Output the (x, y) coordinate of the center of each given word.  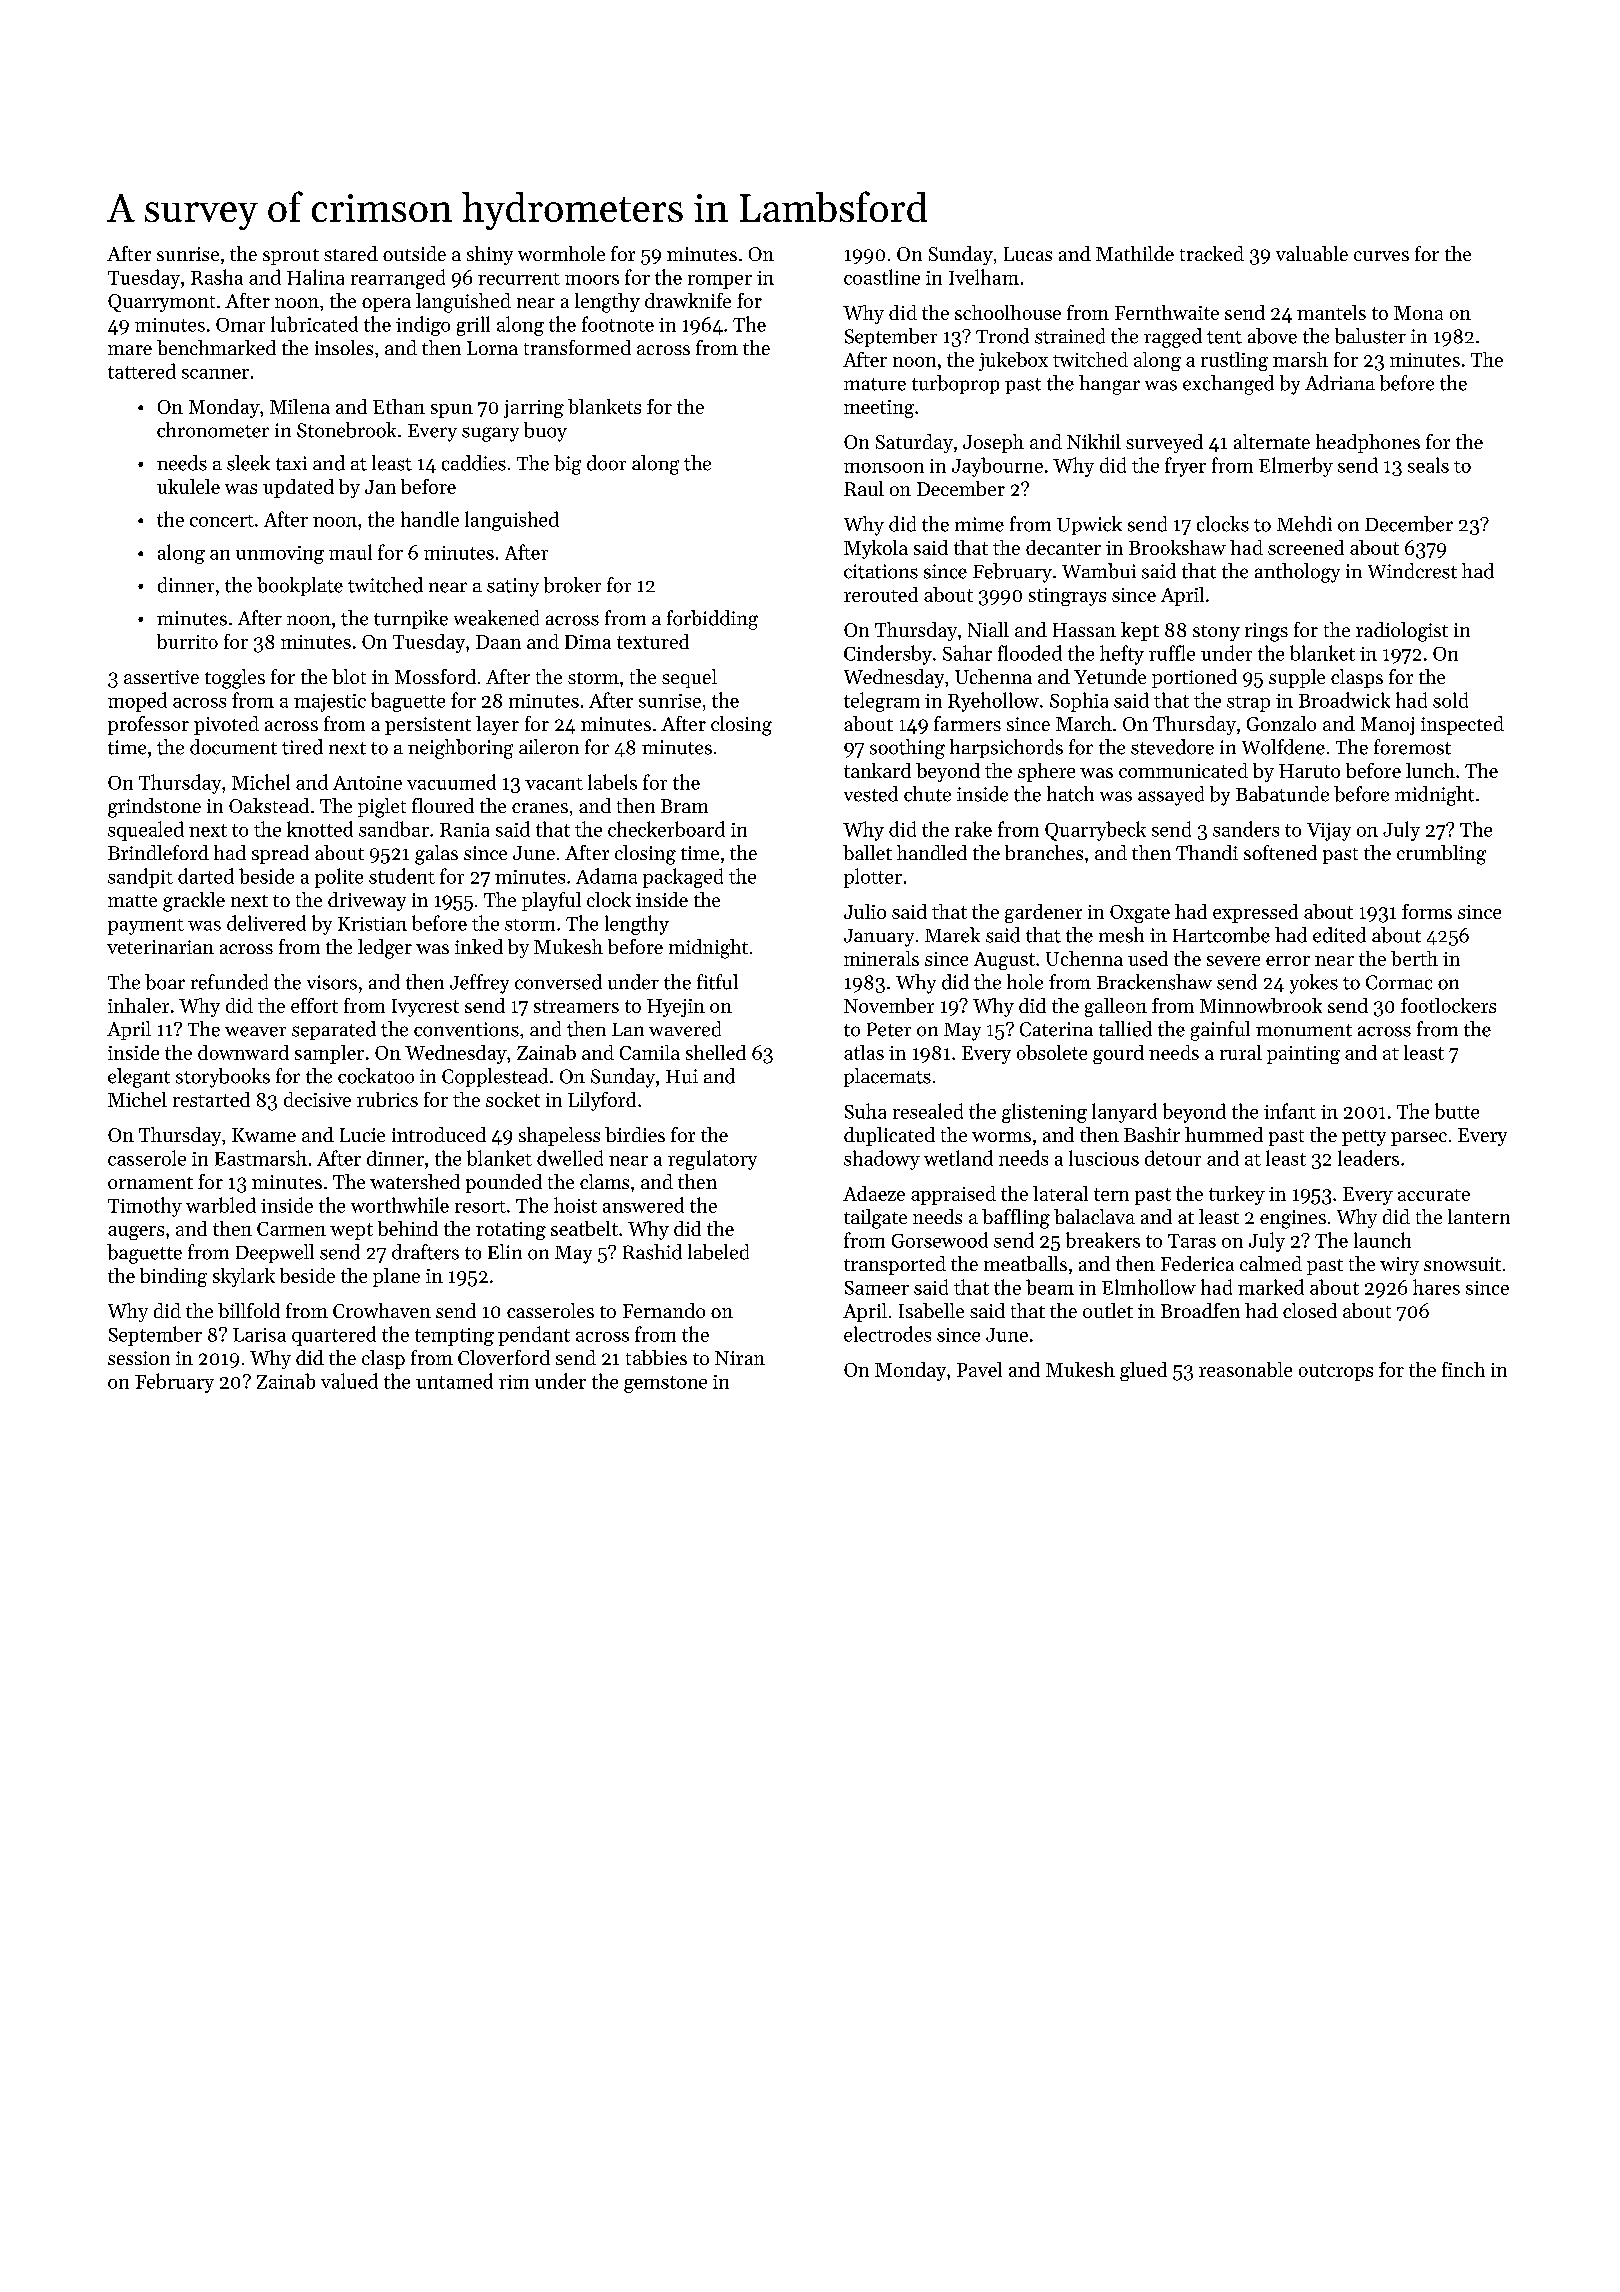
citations (881, 571)
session (139, 1358)
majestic (330, 703)
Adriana (1340, 383)
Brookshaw (1177, 547)
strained (1070, 336)
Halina (315, 277)
